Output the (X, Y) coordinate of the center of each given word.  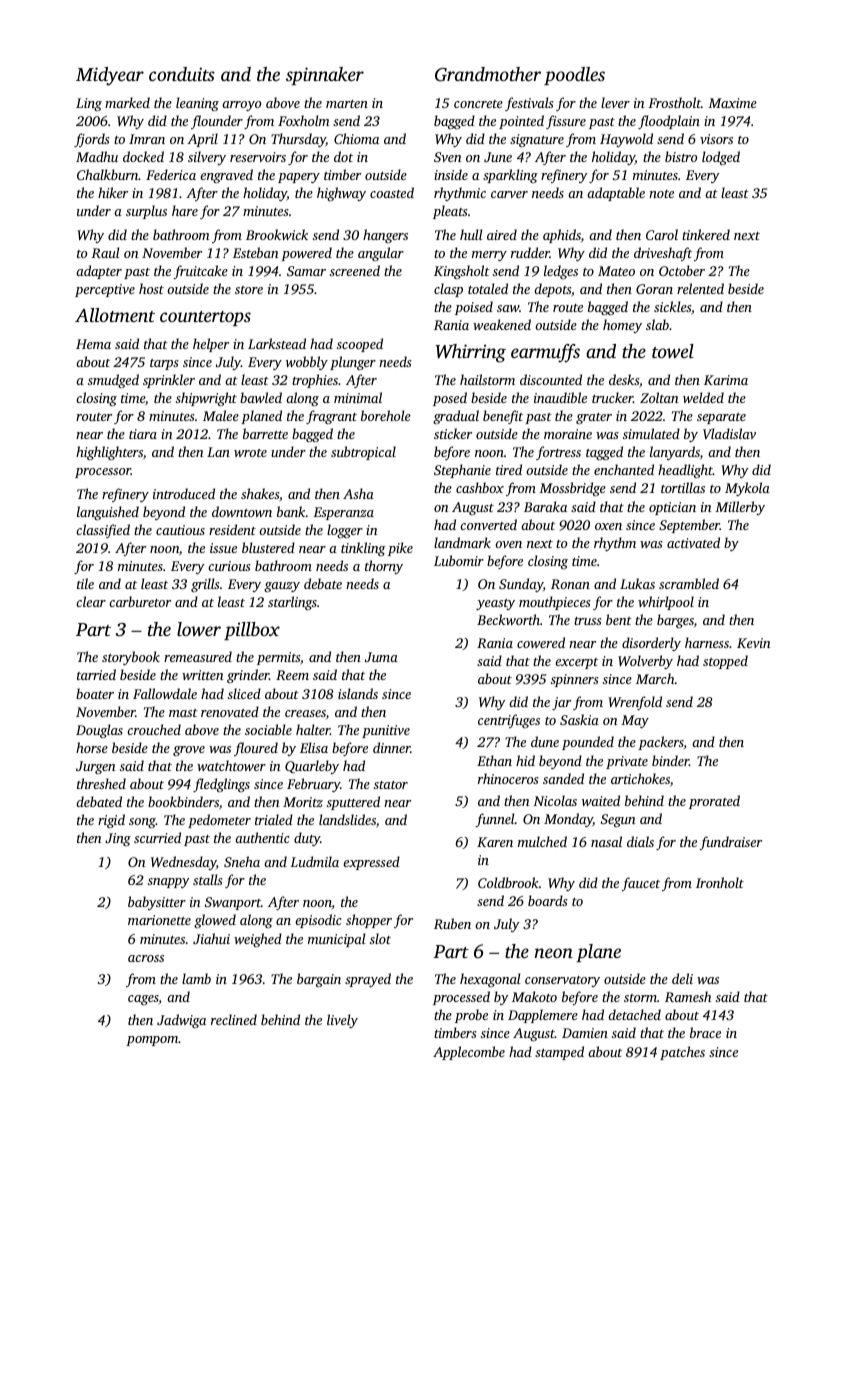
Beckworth (508, 619)
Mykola (747, 489)
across (146, 958)
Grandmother (488, 74)
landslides (347, 819)
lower (199, 629)
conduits (182, 74)
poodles (574, 76)
